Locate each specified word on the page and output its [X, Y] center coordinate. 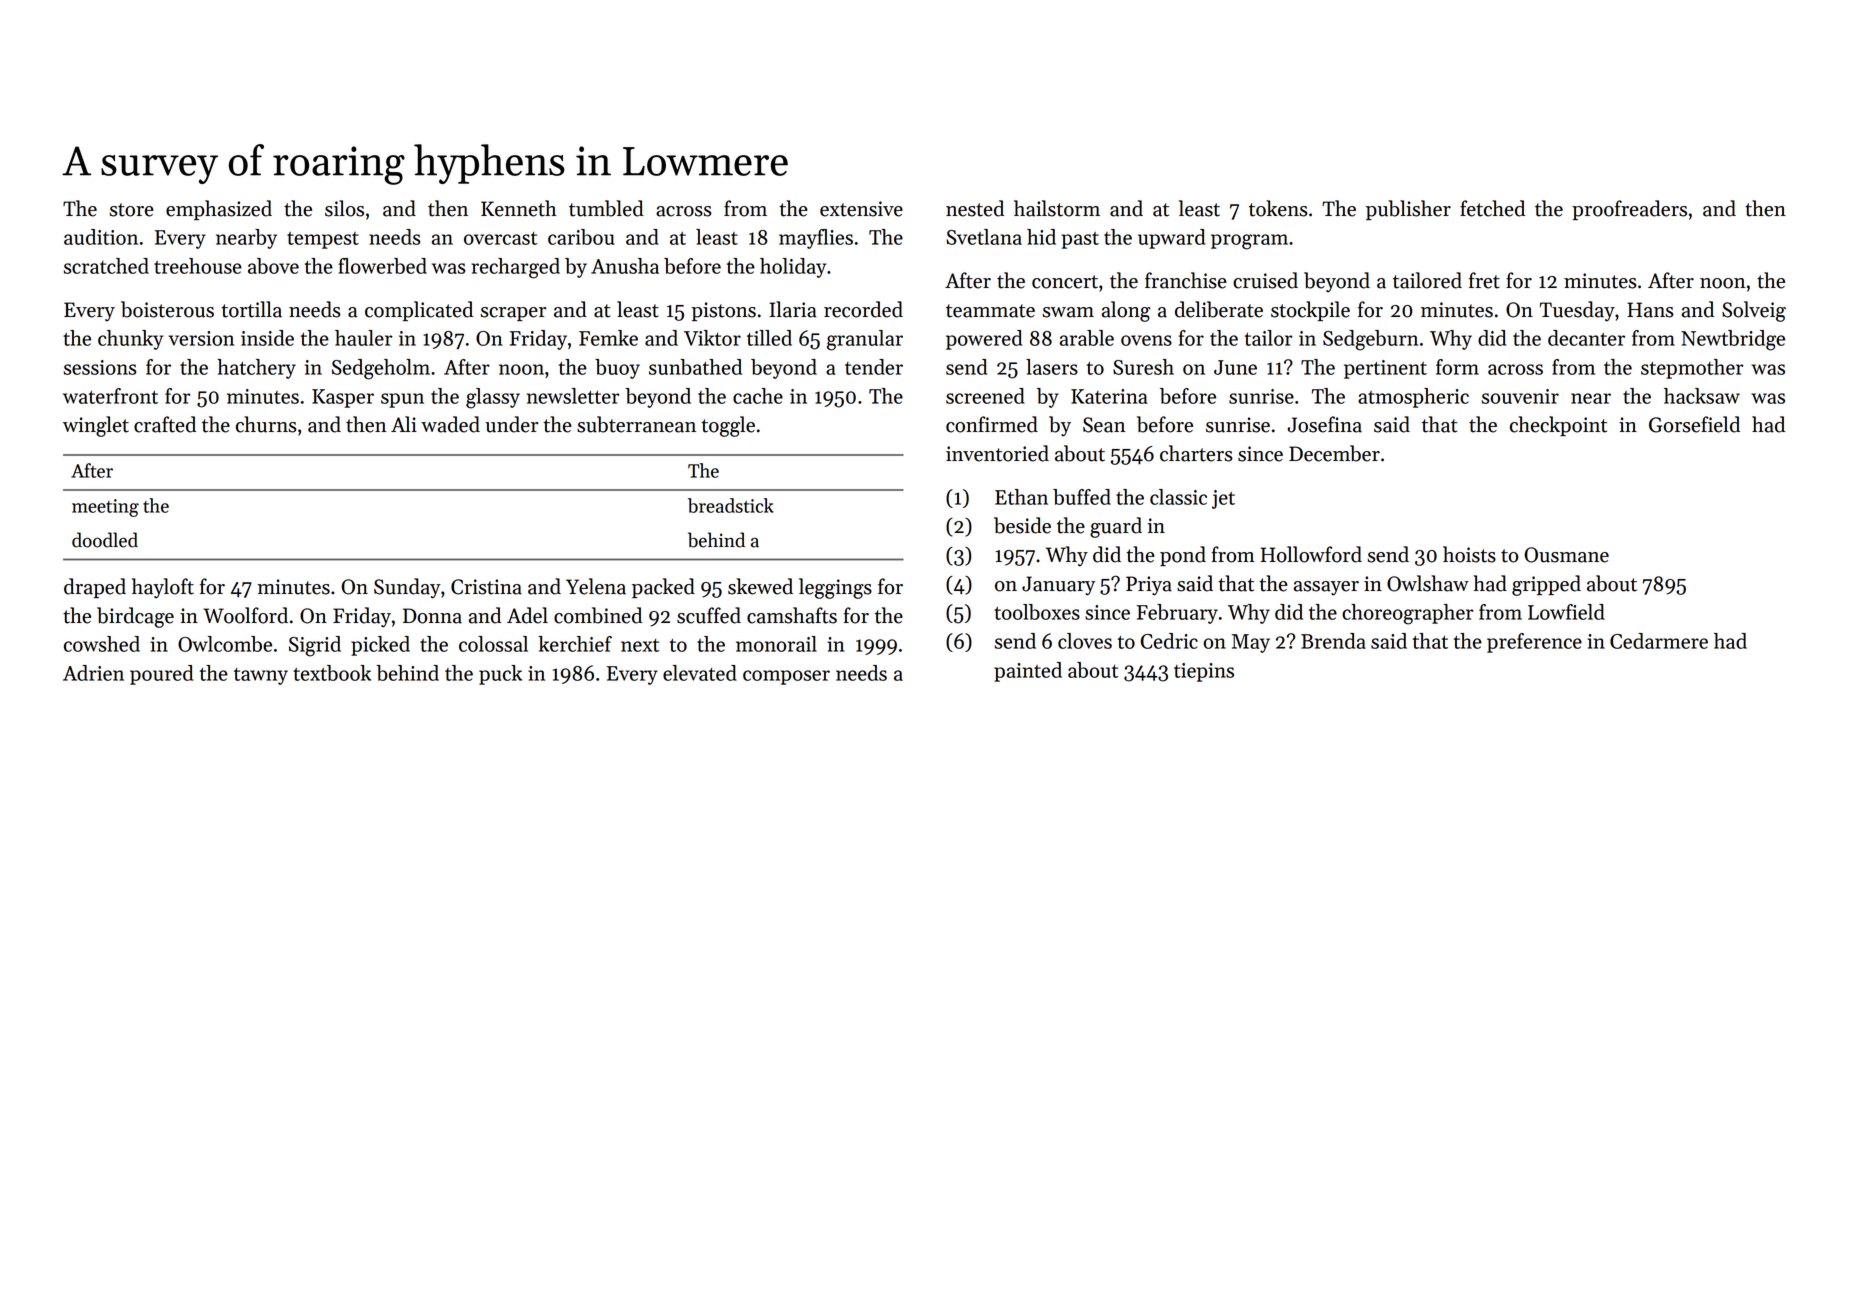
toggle [728, 426]
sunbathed [695, 367]
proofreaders [1629, 210]
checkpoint [1558, 426]
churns [266, 424]
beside [1022, 525]
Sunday [407, 588]
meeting [105, 508]
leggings [835, 588]
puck [500, 675]
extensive [861, 209]
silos [344, 208]
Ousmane [1566, 555]
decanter [1586, 338]
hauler [363, 338]
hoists [1469, 554]
